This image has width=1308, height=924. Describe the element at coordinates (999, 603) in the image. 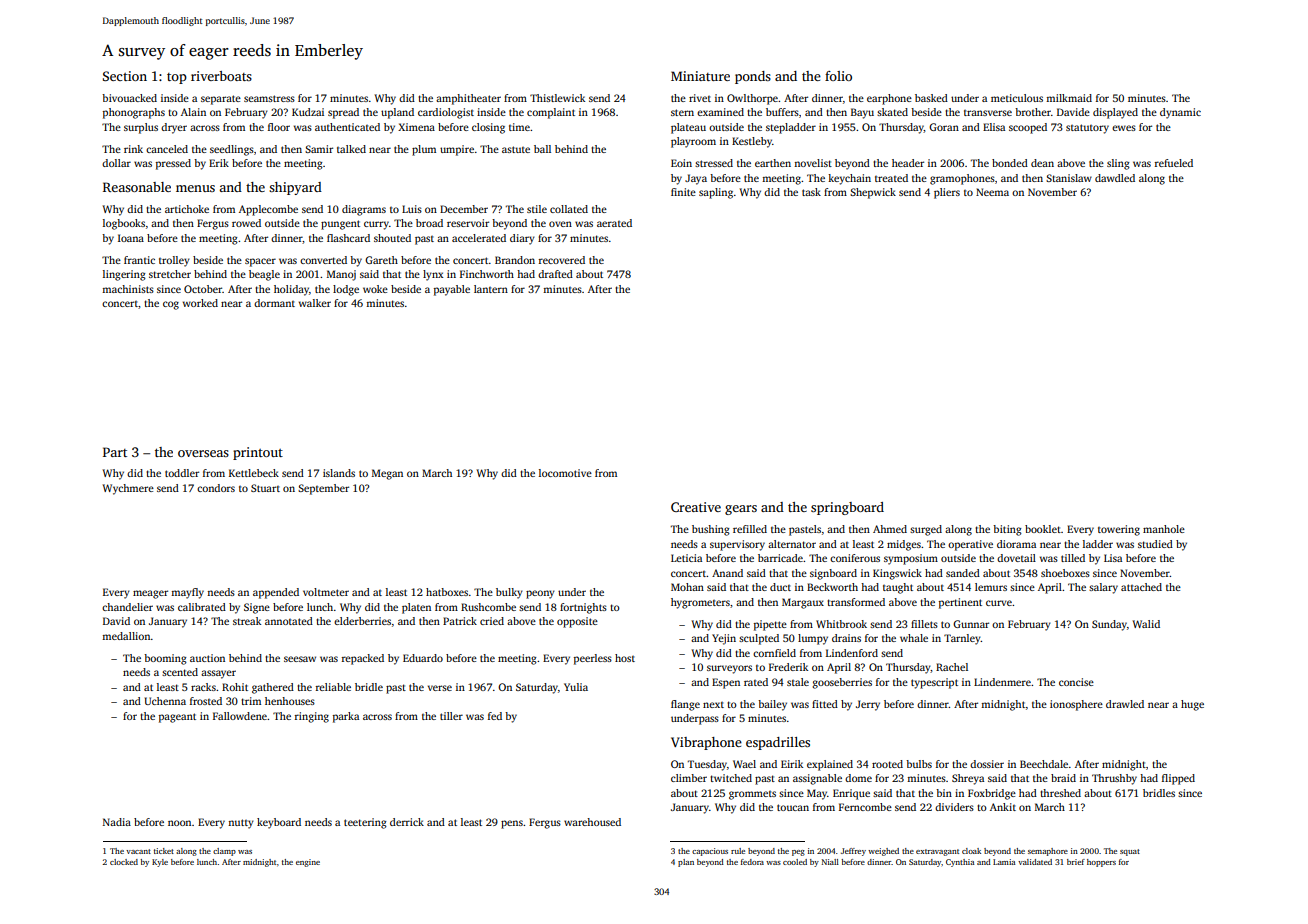

I see `curve` at that location.
